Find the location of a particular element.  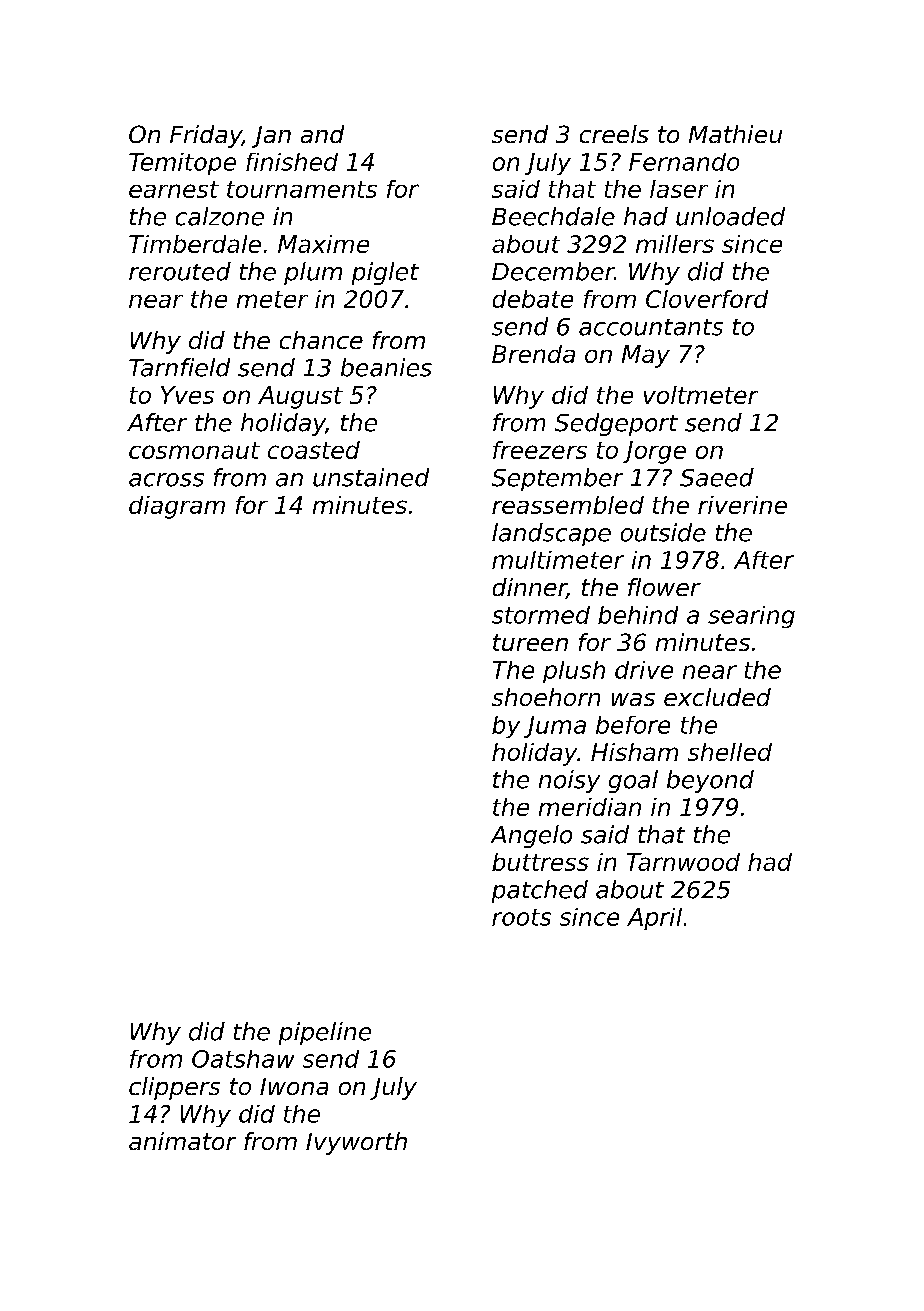

clippers is located at coordinates (174, 1088).
